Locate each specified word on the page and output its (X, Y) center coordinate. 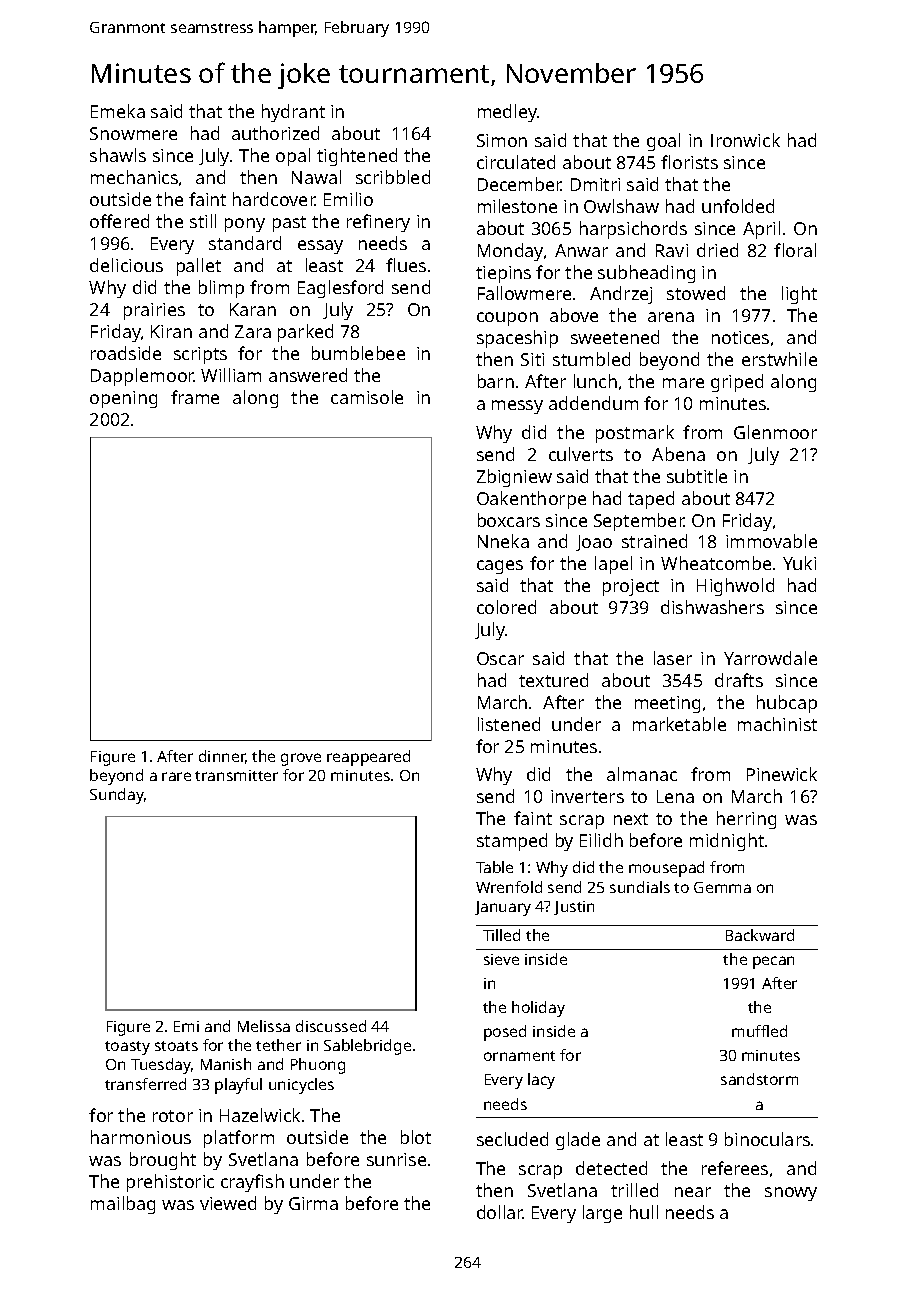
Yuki (799, 563)
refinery (378, 223)
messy (517, 407)
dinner (222, 757)
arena (671, 317)
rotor (173, 1116)
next (631, 819)
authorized (275, 133)
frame (195, 397)
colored (506, 607)
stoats (176, 1046)
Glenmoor (775, 432)
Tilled (501, 935)
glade (578, 1141)
